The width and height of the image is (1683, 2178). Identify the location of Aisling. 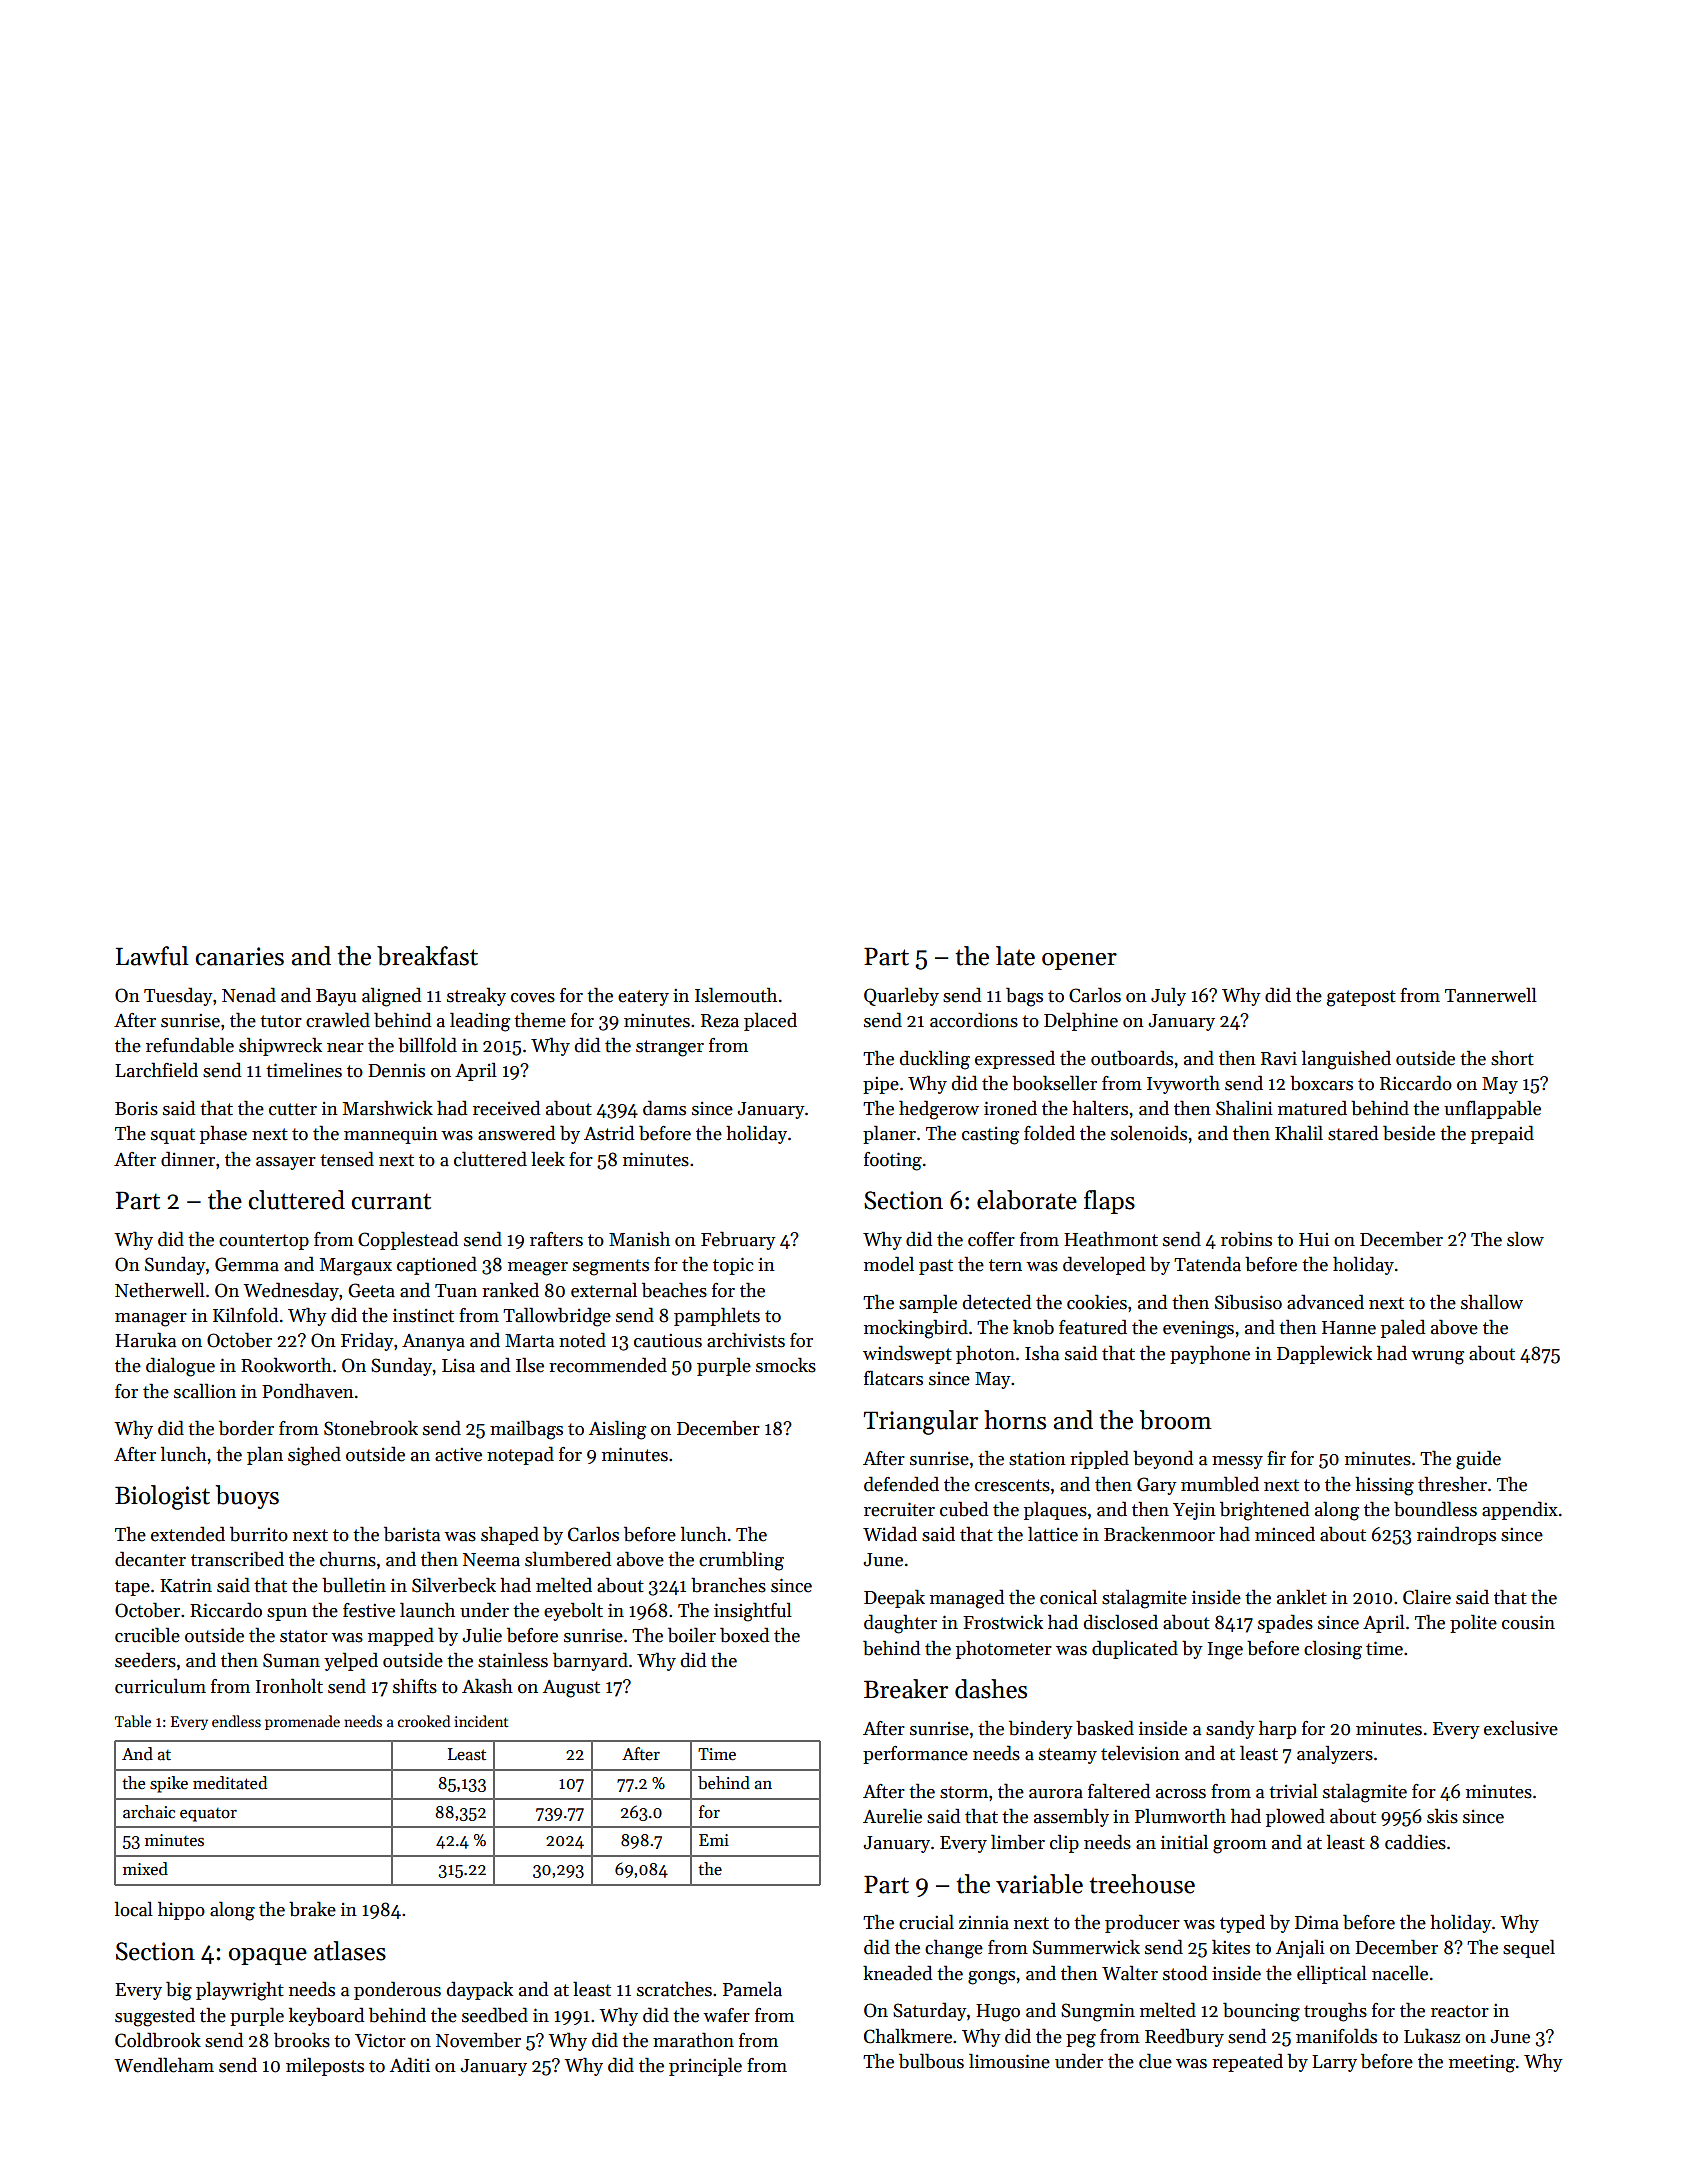
(617, 1430).
